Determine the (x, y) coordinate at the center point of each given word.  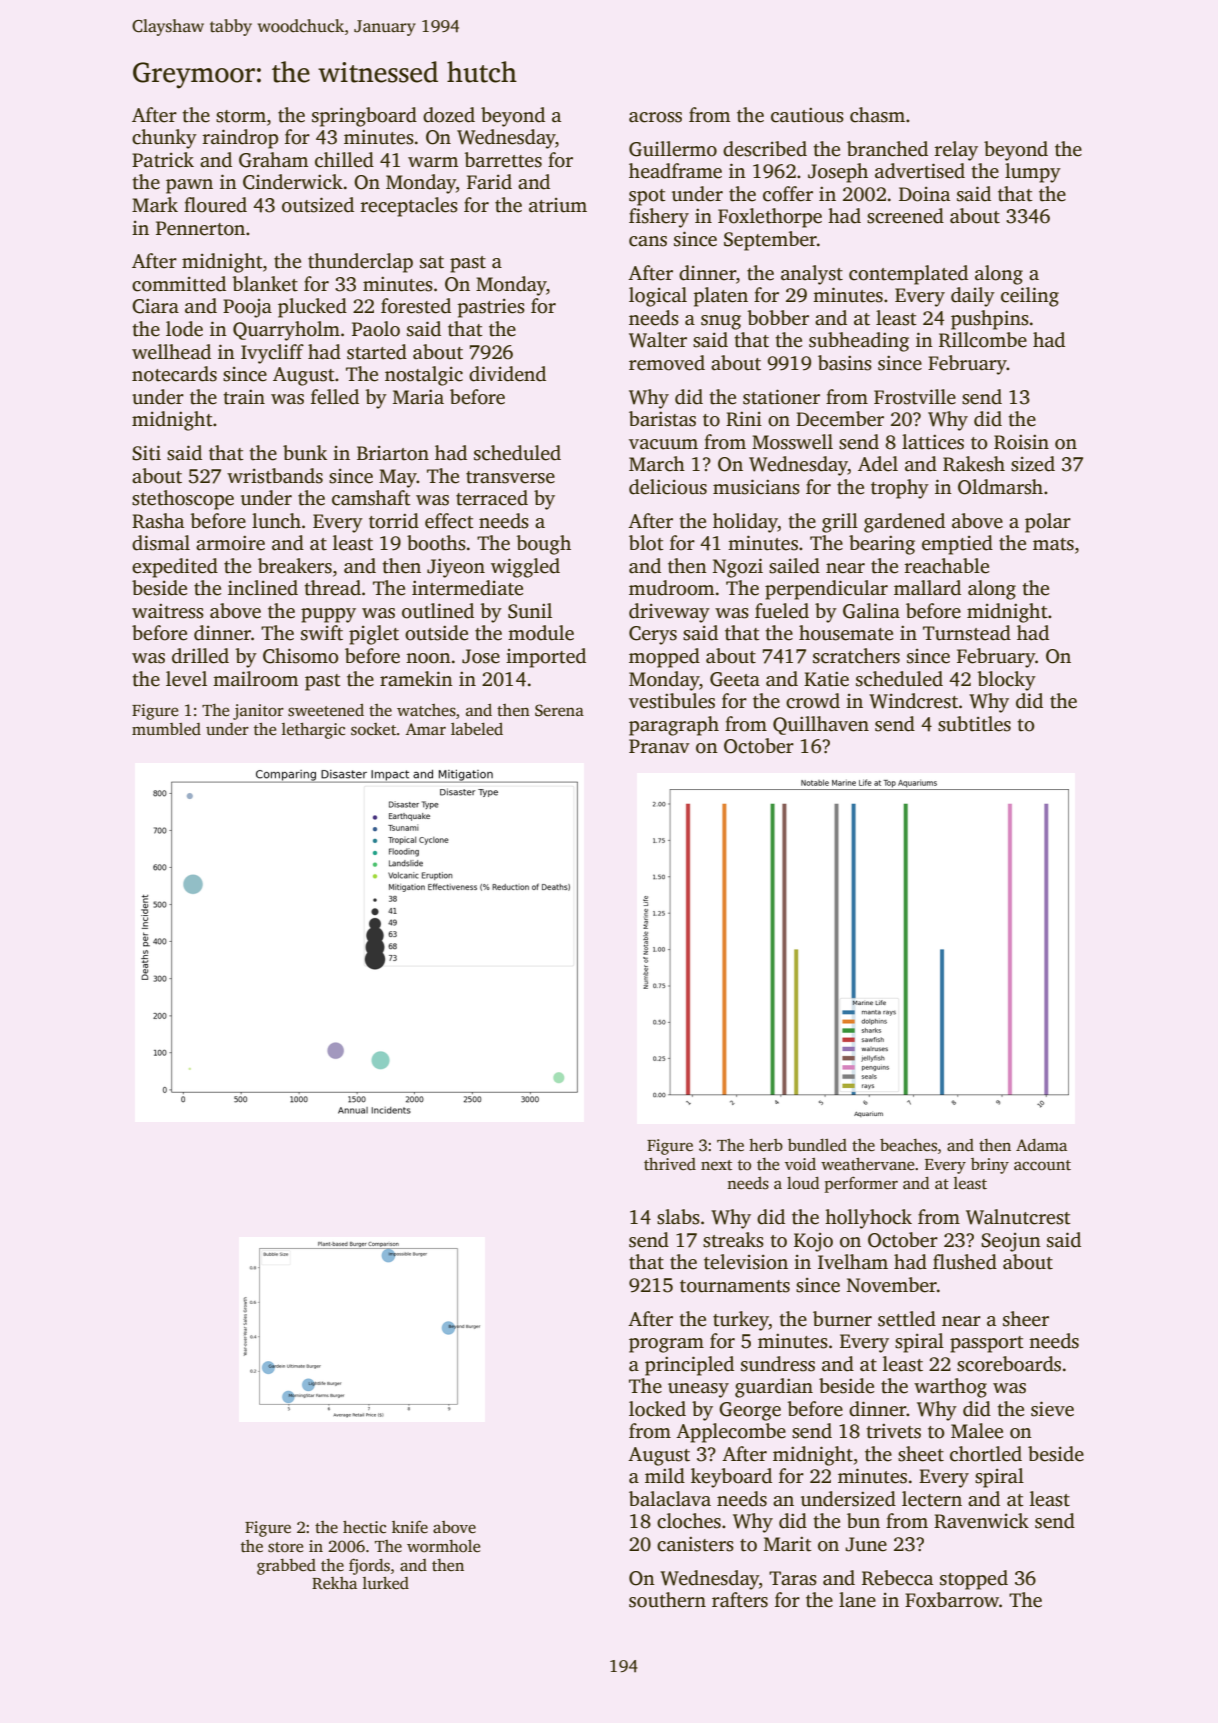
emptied (957, 545)
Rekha (334, 1583)
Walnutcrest (1018, 1217)
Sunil (530, 611)
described (765, 149)
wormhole (444, 1546)
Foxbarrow (952, 1600)
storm (241, 116)
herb (766, 1145)
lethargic (313, 731)
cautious (807, 115)
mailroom (256, 679)
